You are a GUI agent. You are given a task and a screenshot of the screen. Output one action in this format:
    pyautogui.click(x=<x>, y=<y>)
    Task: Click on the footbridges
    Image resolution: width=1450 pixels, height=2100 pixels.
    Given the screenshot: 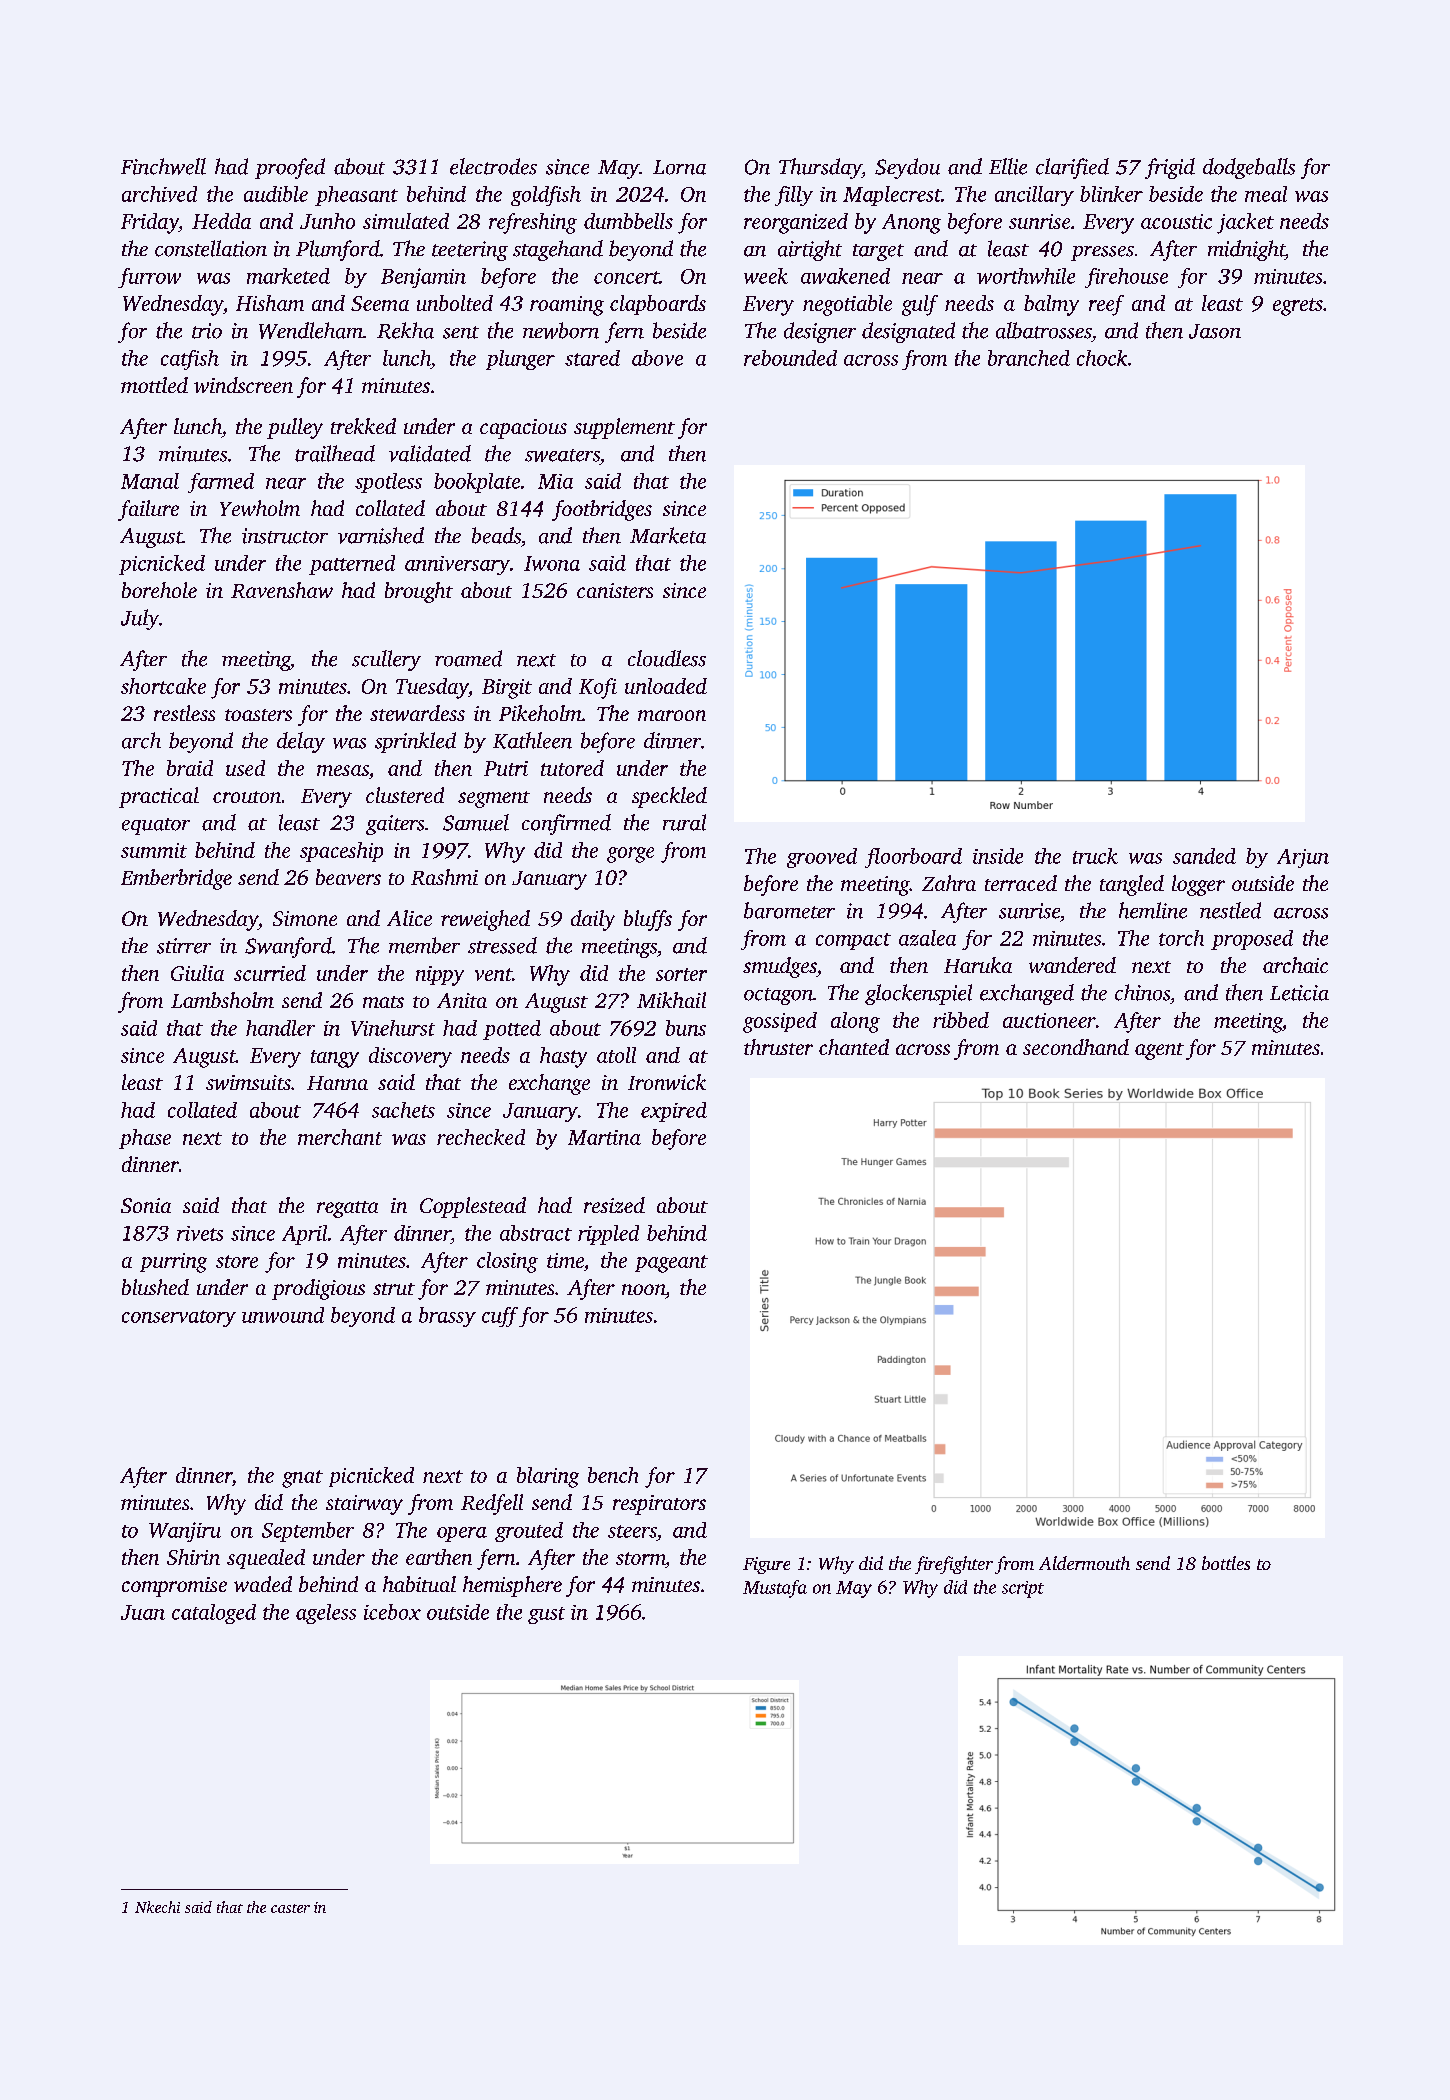 What is the action you would take?
    pyautogui.click(x=602, y=510)
